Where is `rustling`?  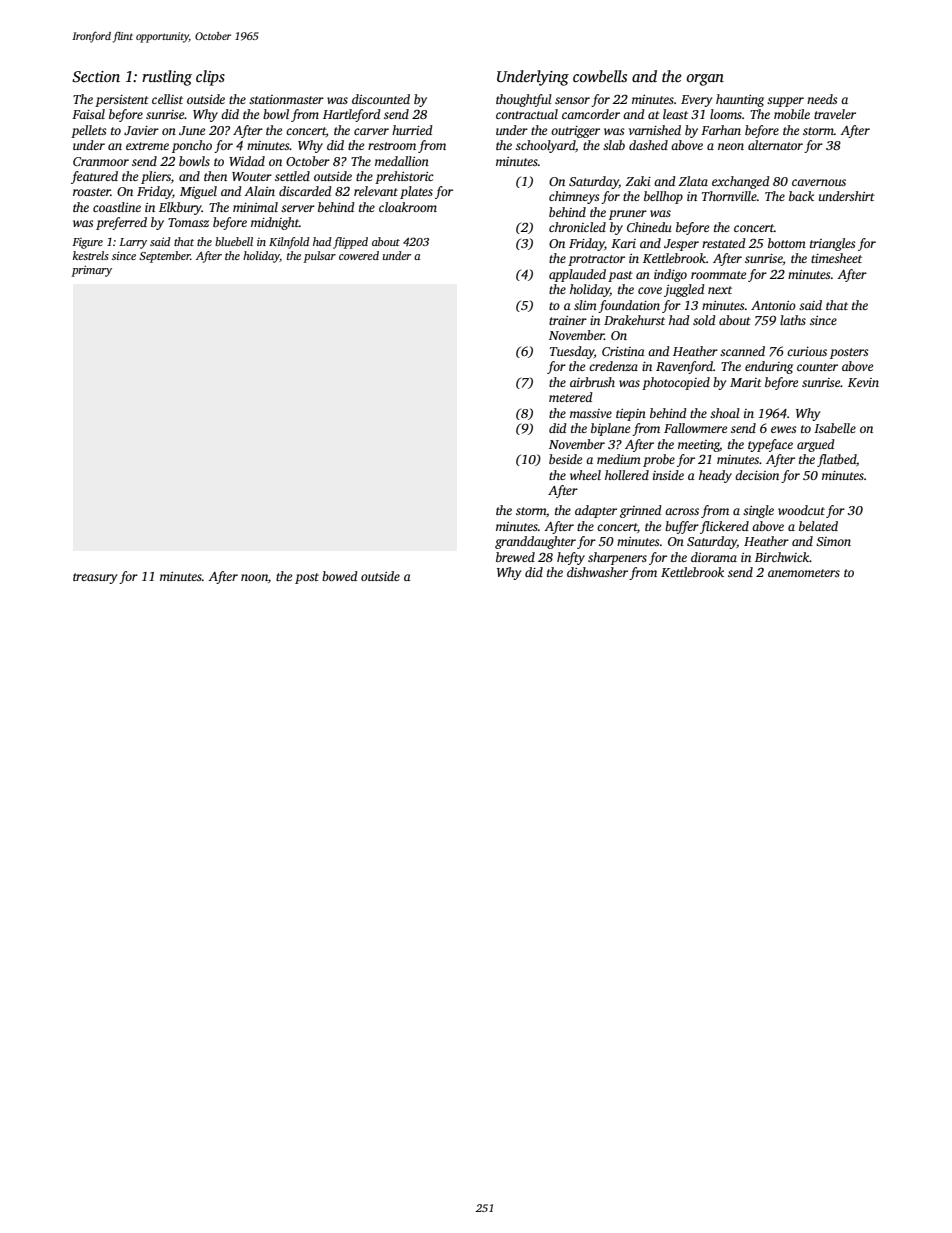
rustling is located at coordinates (167, 78).
